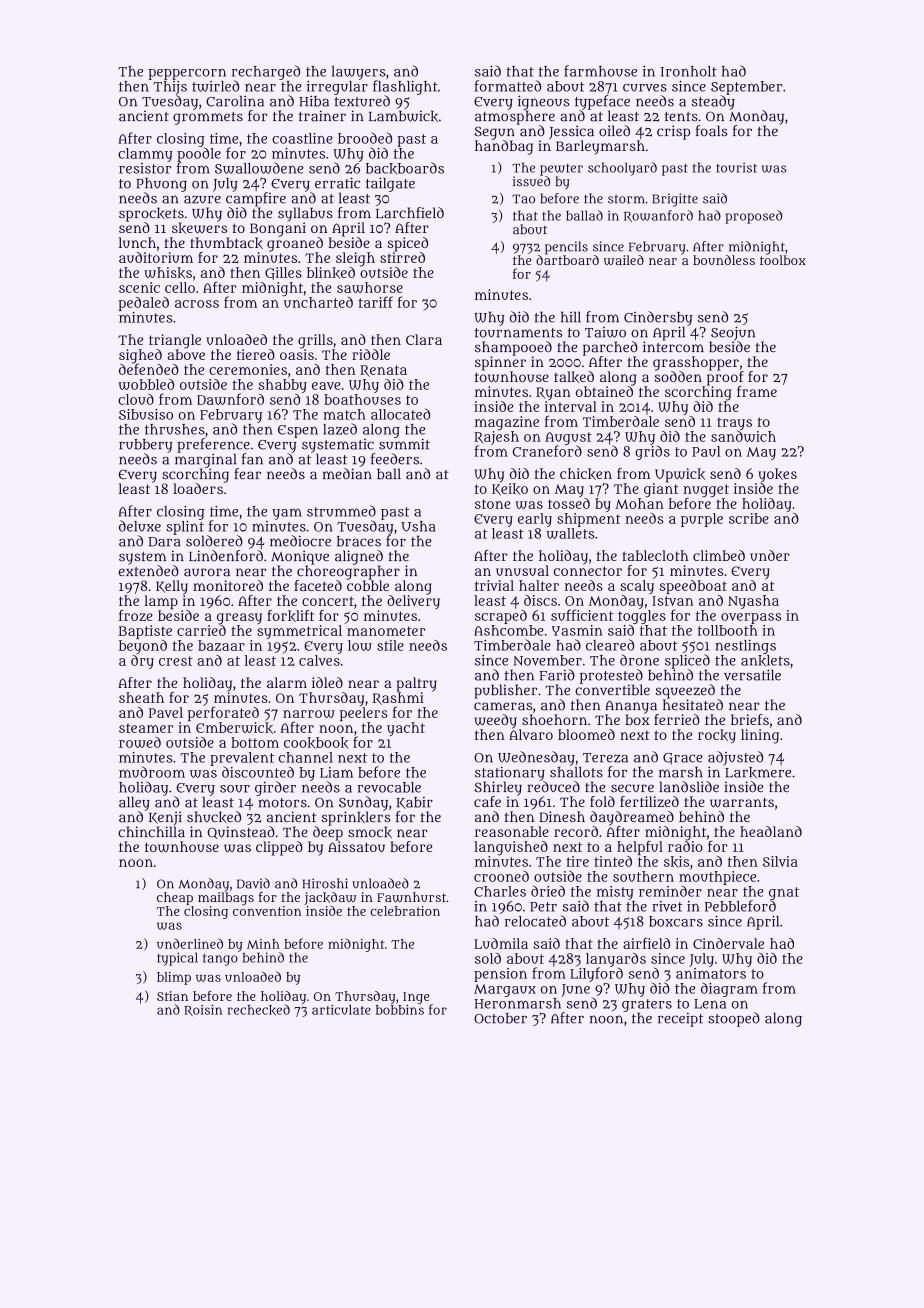 The image size is (924, 1308). I want to click on Cindersby, so click(658, 318).
